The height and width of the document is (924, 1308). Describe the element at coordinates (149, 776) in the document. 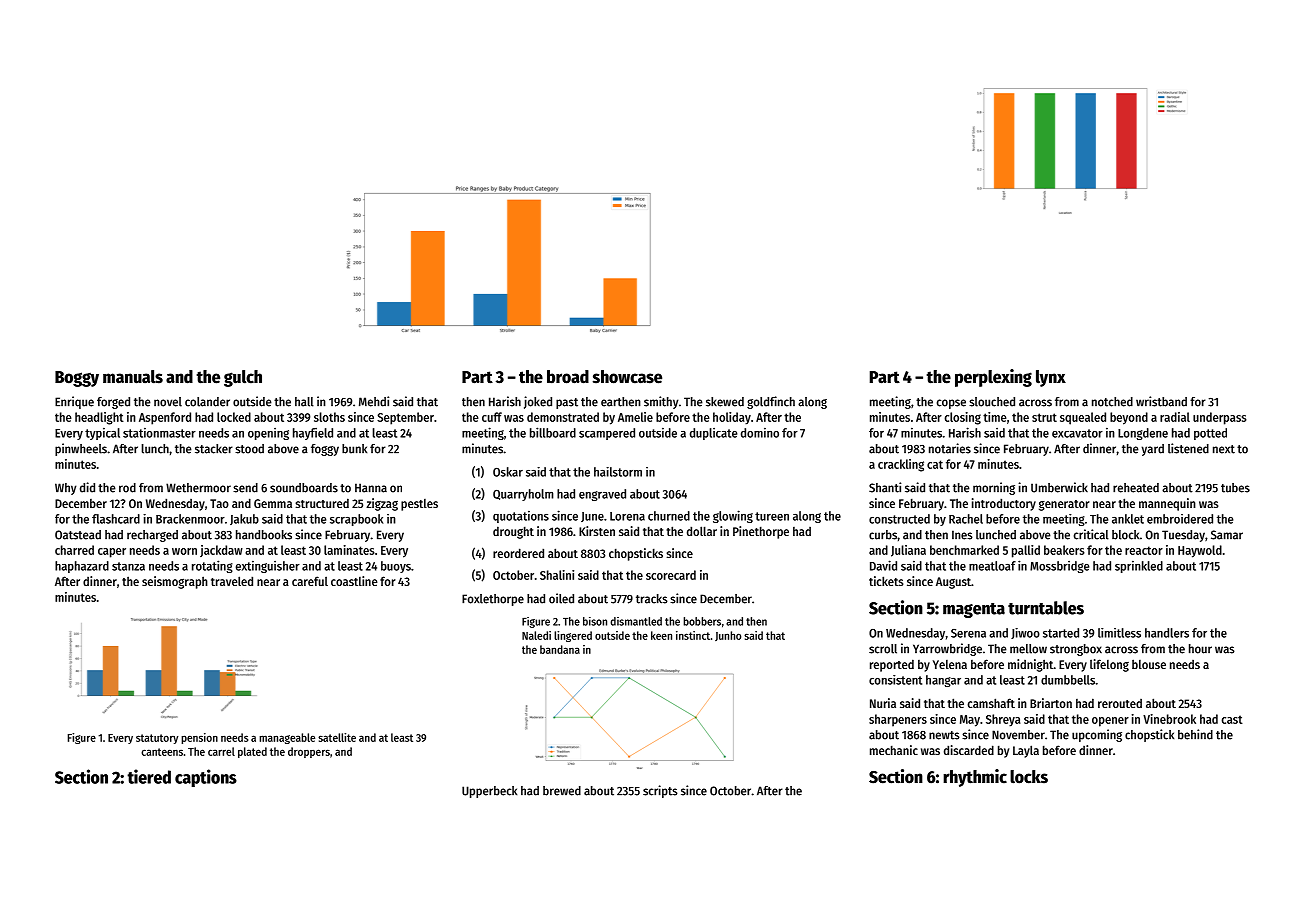

I see `tiered` at that location.
